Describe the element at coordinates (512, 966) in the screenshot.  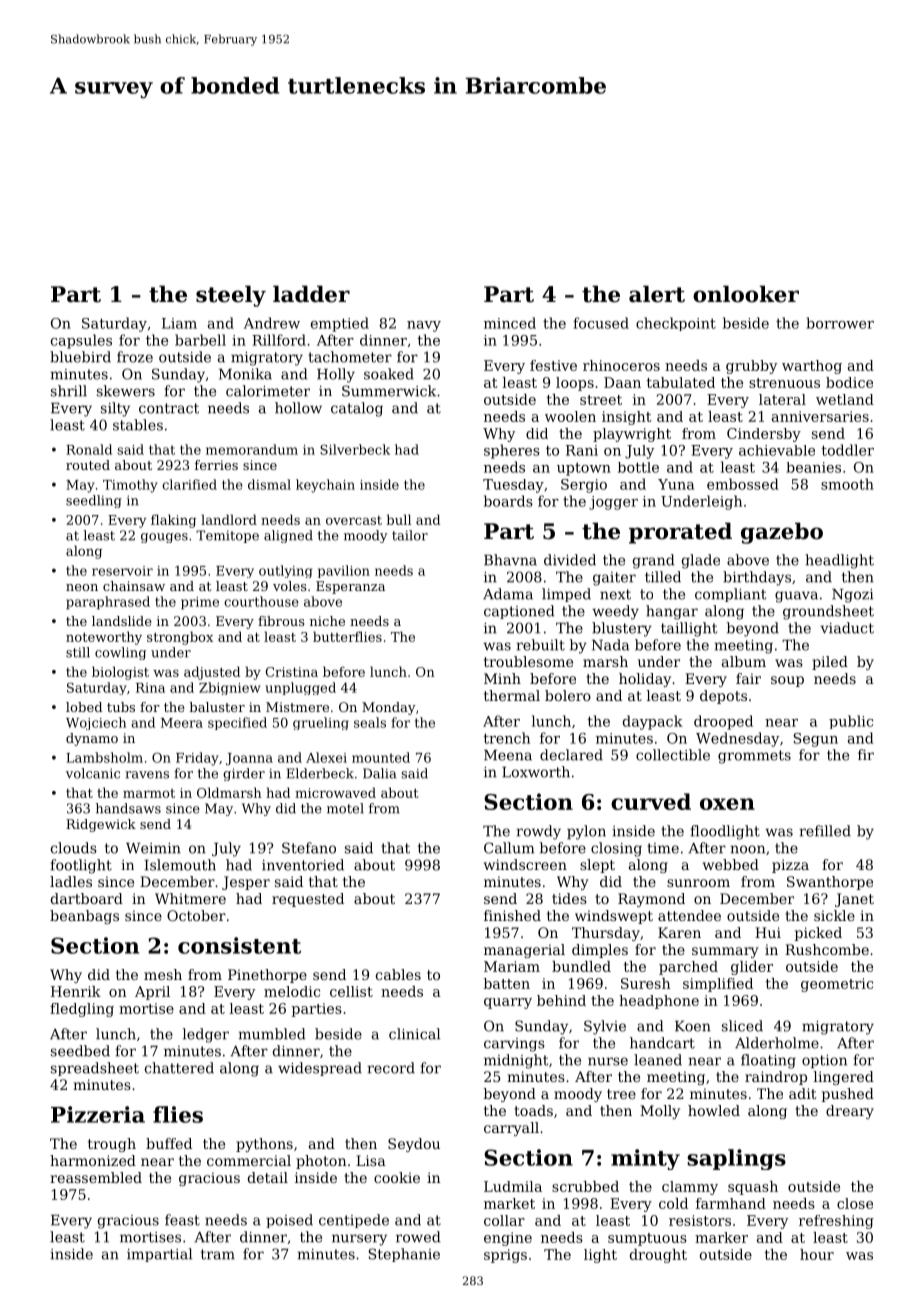
I see `Mariam` at that location.
